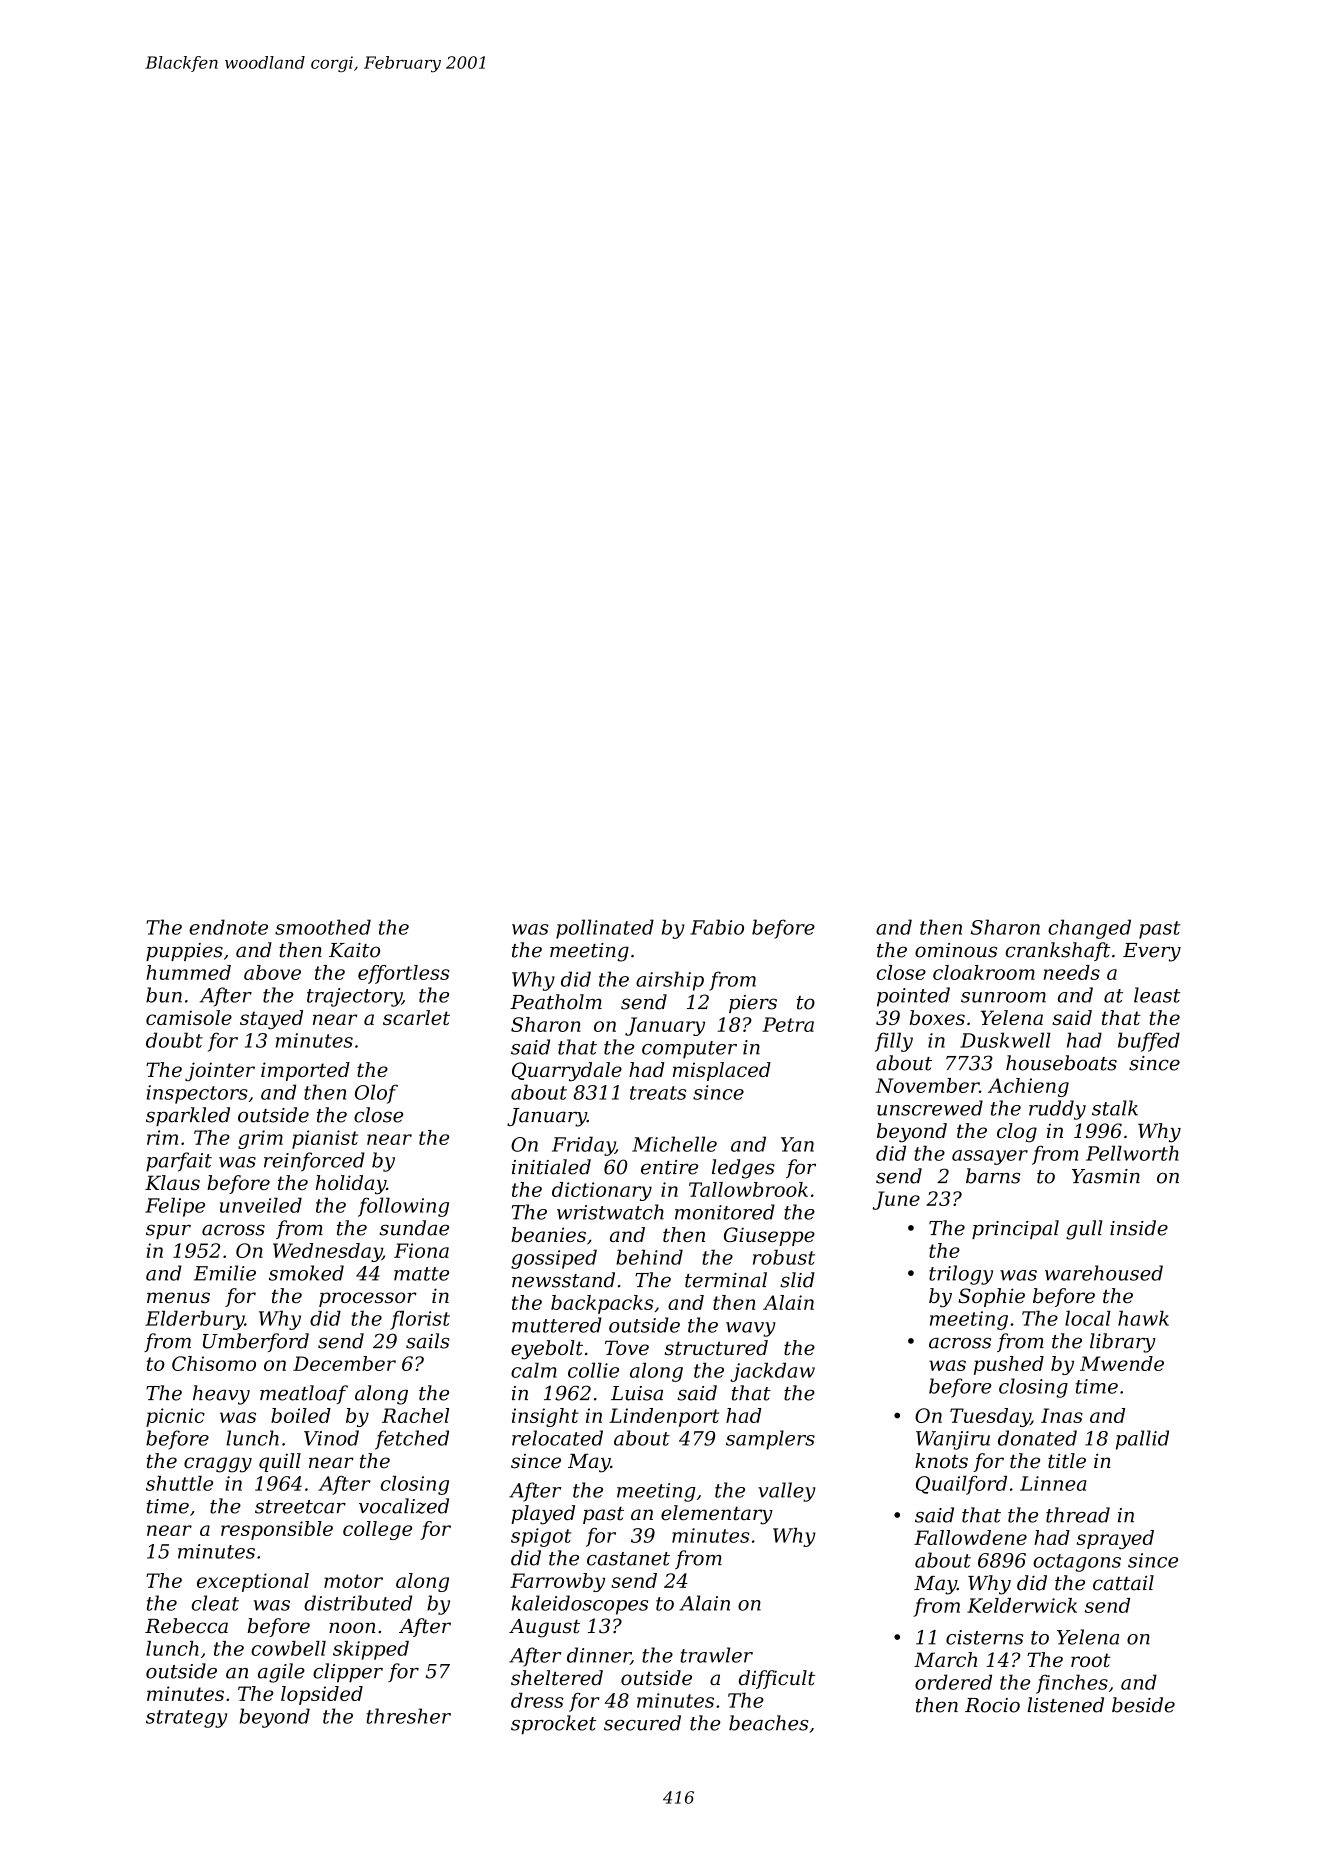 The image size is (1326, 1875). Describe the element at coordinates (797, 1280) in the screenshot. I see `slid` at that location.
